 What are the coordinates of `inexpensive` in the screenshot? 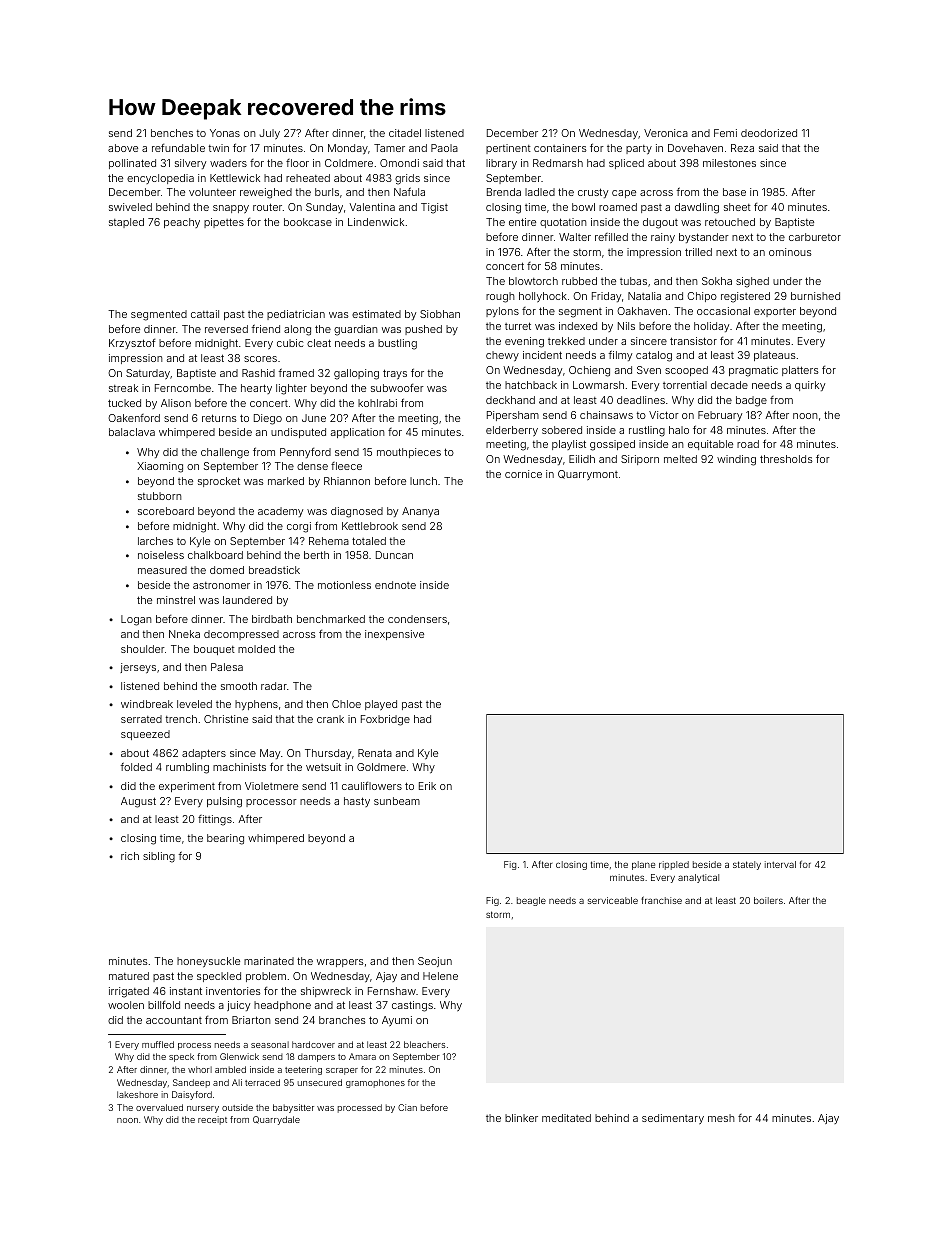 It's located at (394, 635).
